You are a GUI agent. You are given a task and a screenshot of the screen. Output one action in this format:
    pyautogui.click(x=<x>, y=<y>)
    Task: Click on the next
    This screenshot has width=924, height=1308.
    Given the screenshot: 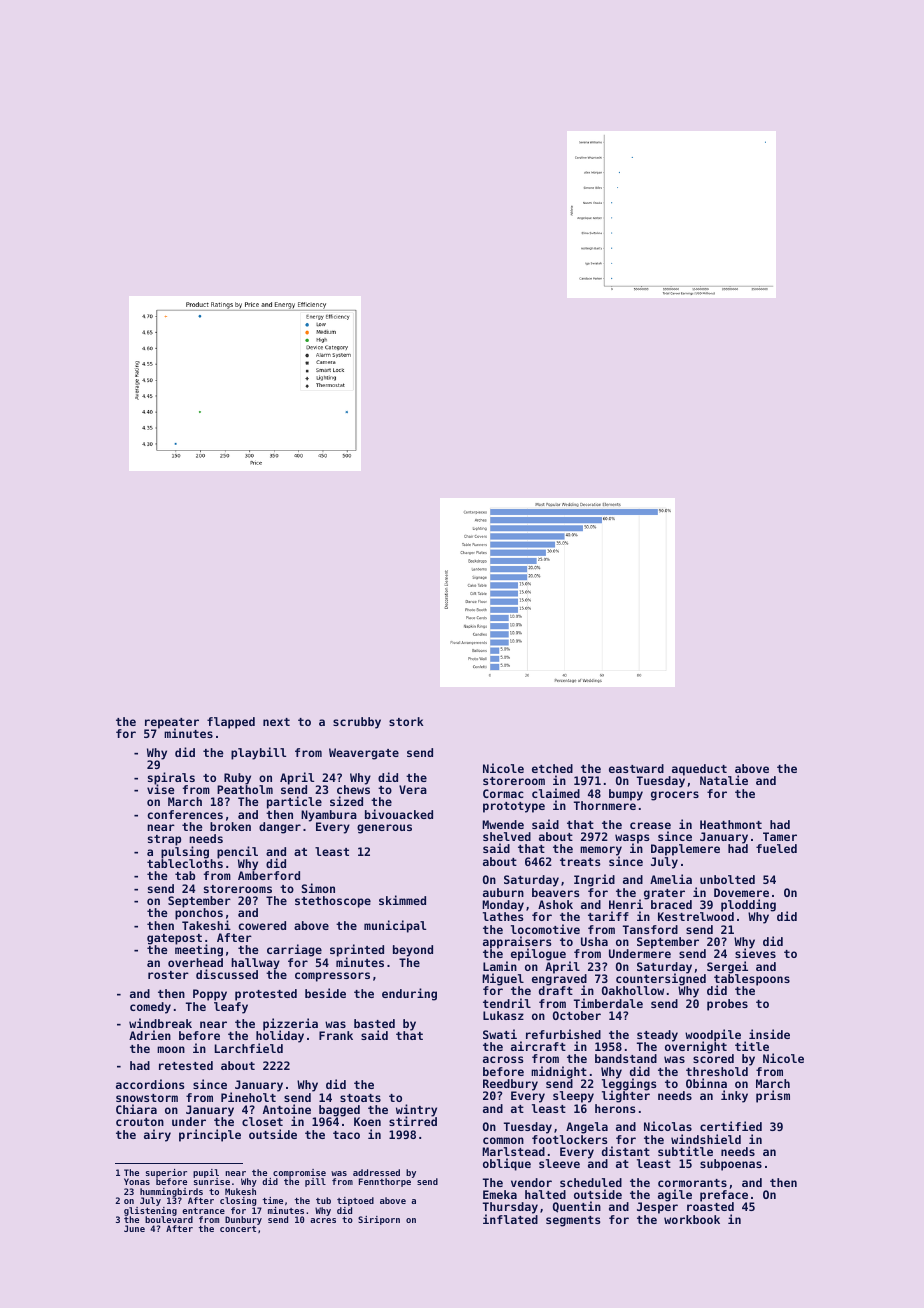 What is the action you would take?
    pyautogui.click(x=276, y=722)
